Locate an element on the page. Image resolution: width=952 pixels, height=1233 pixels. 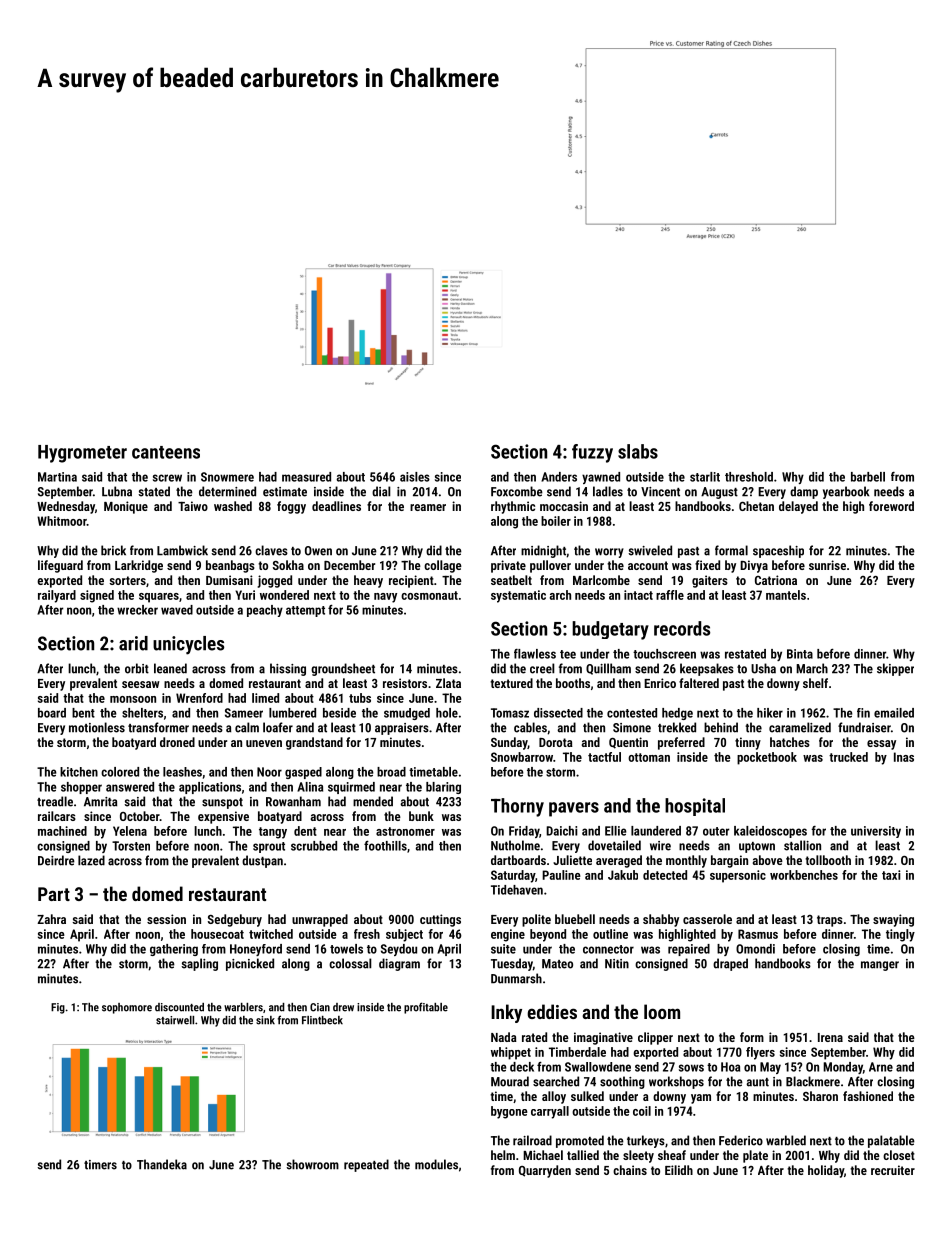
railyard is located at coordinates (57, 596).
